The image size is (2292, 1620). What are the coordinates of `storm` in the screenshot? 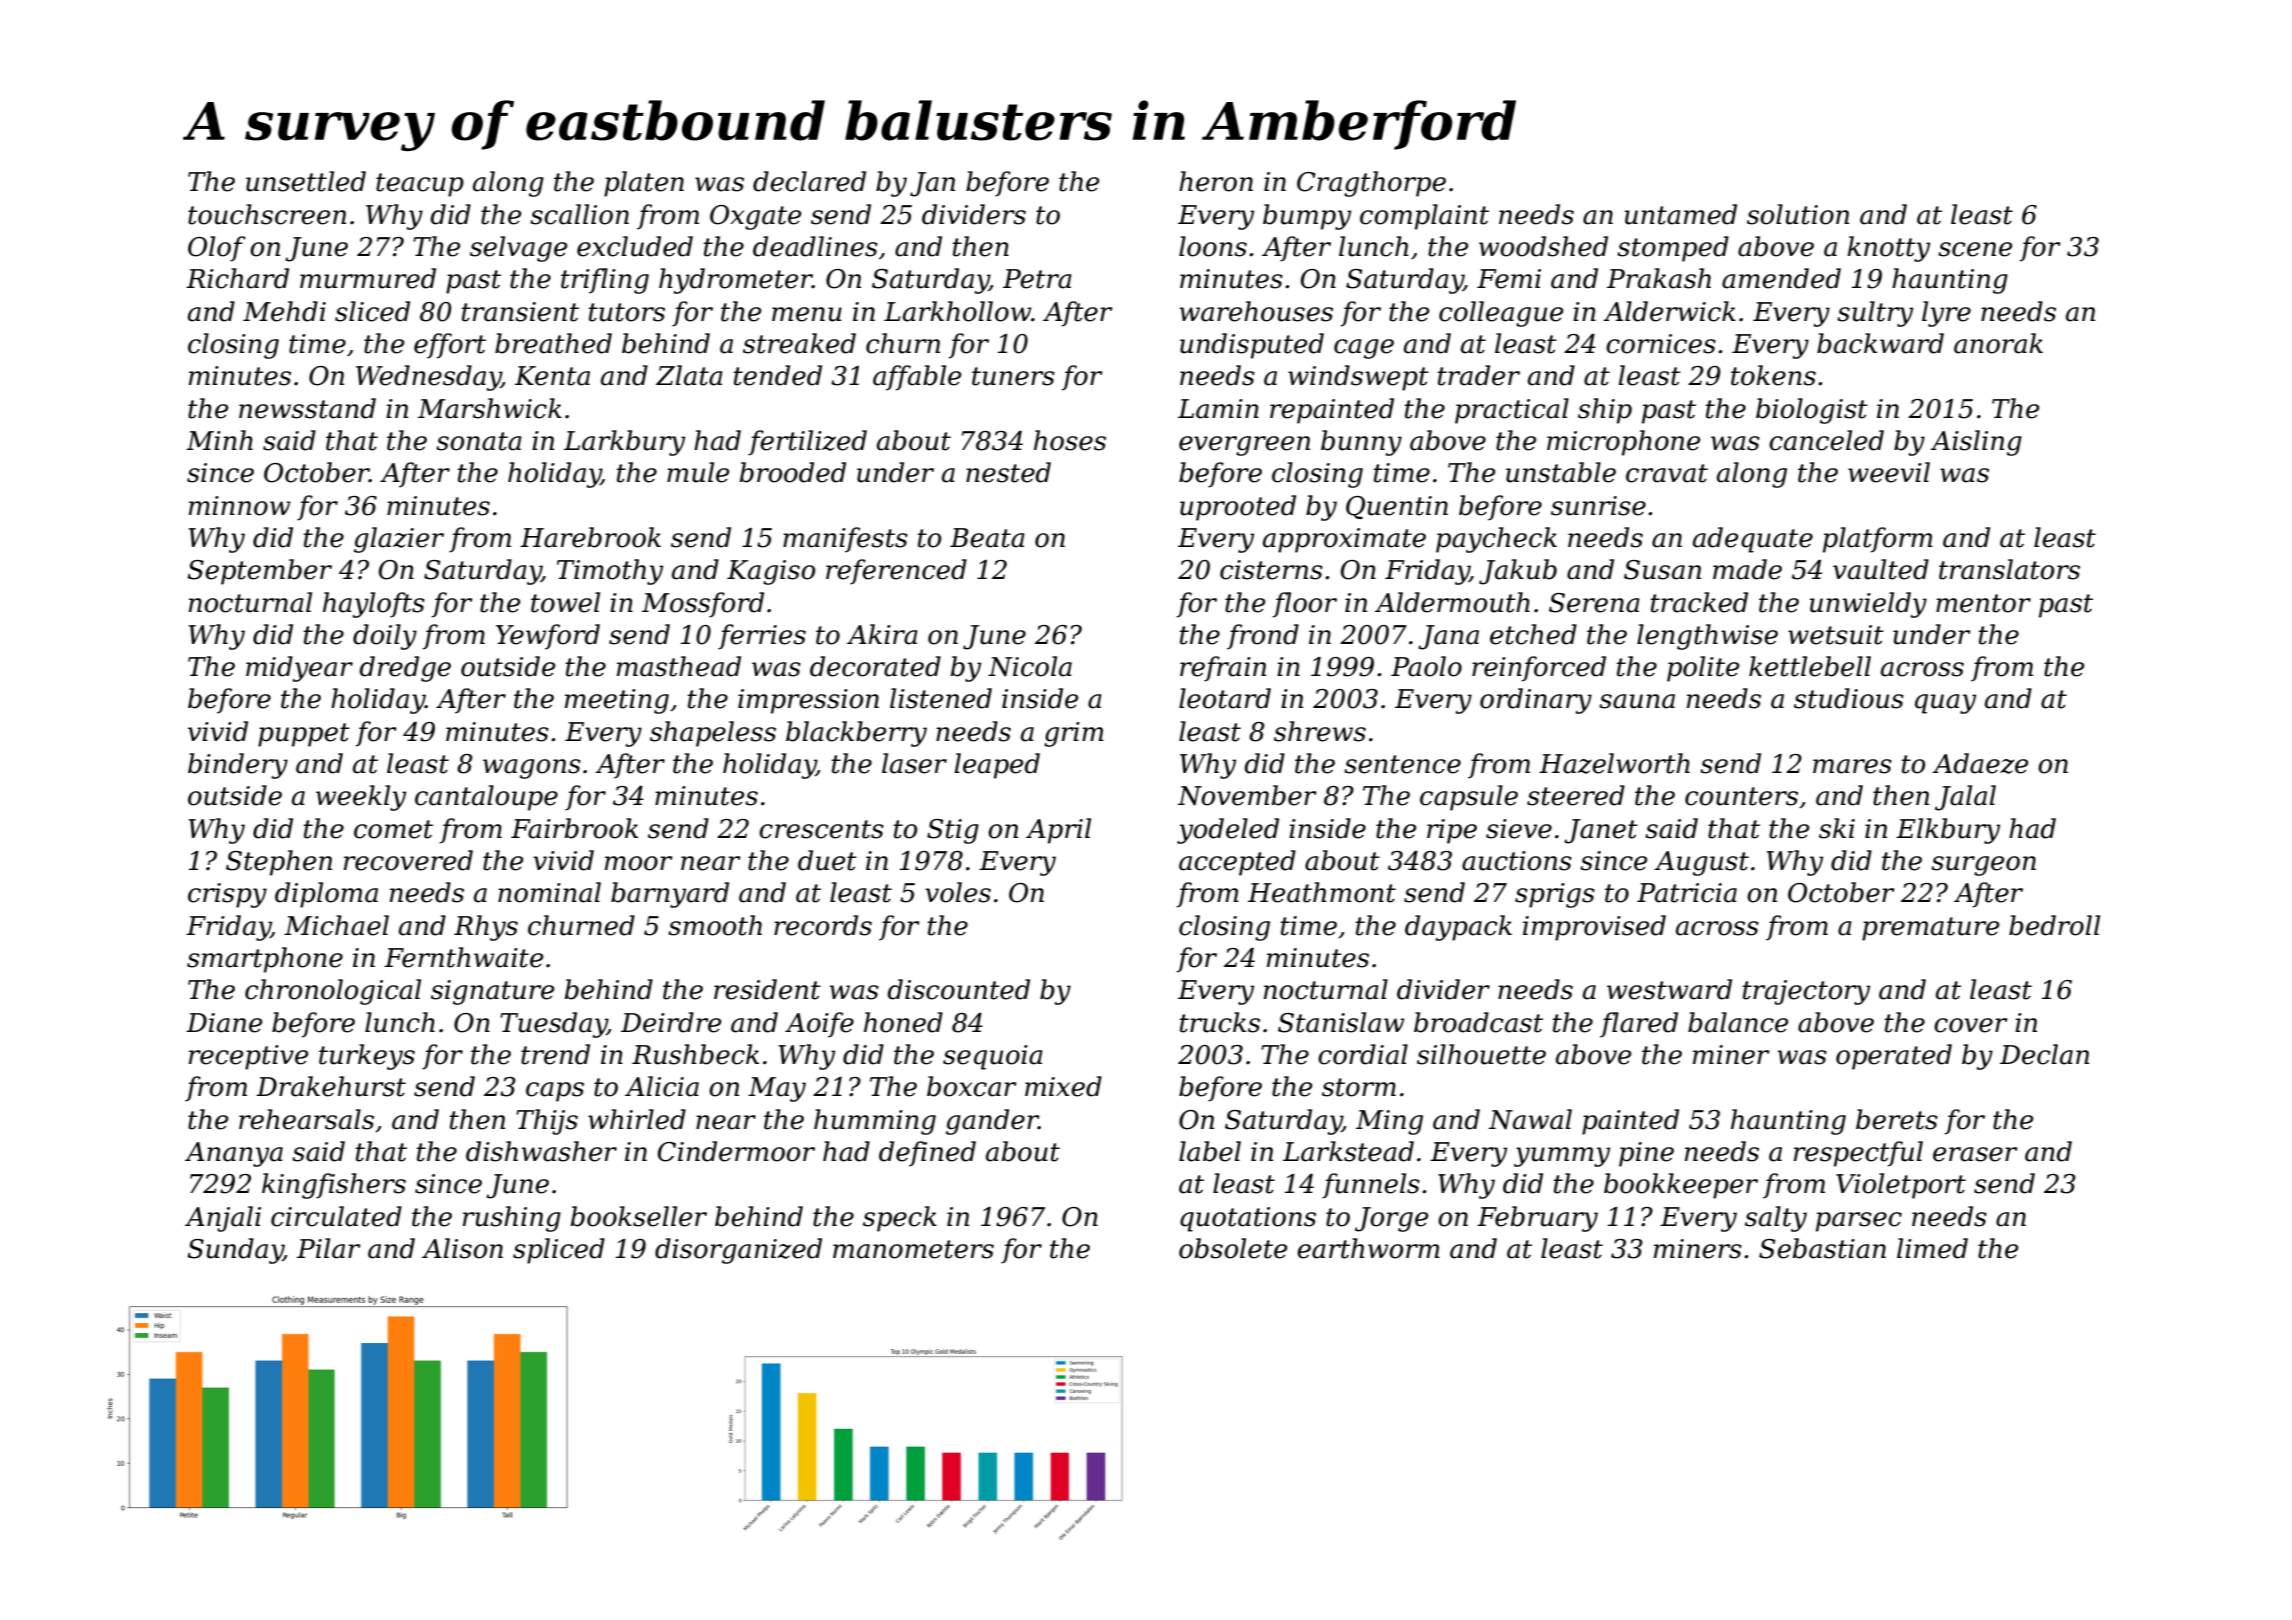 It's located at (1359, 1087).
